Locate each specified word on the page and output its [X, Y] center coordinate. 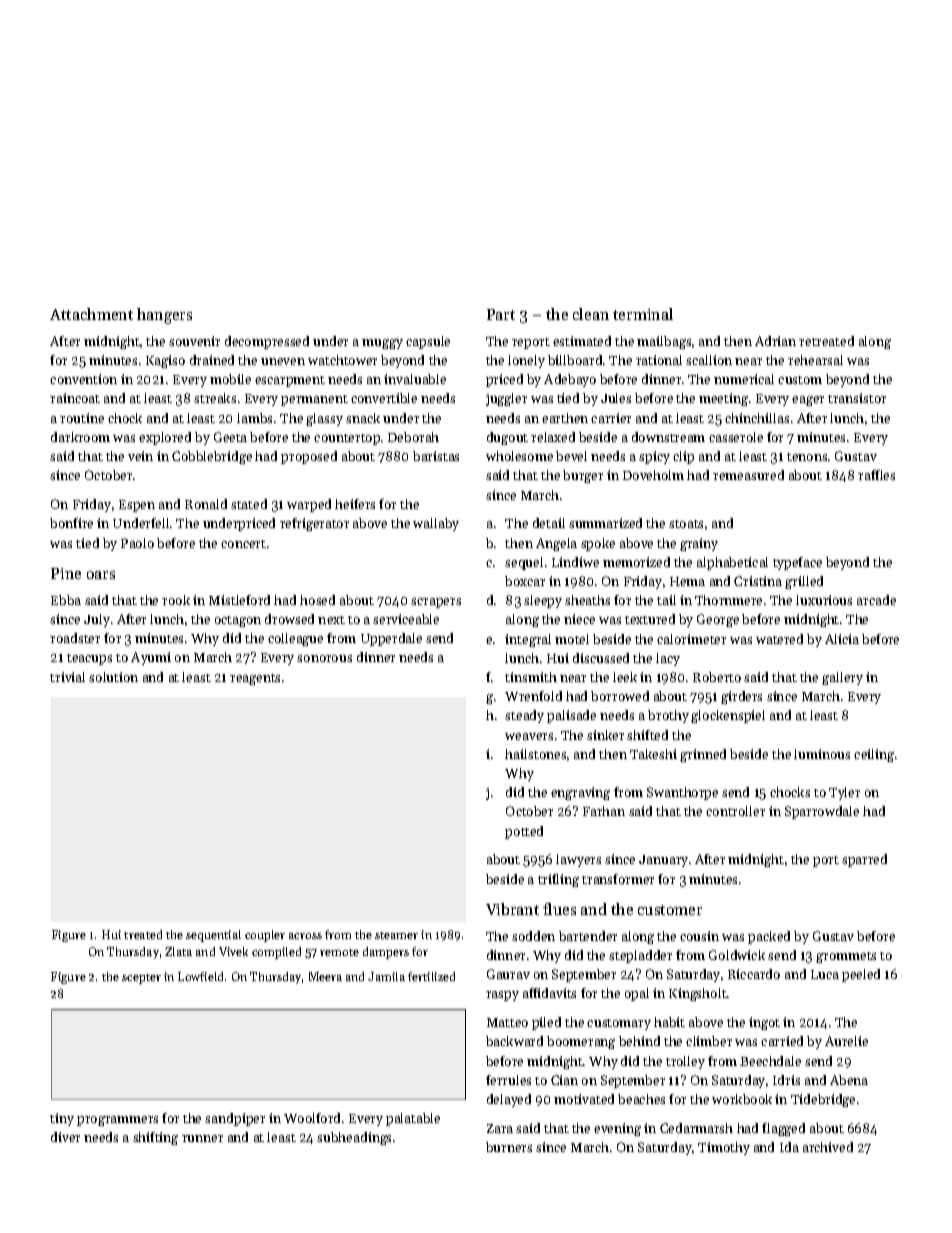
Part [501, 314]
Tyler [844, 793]
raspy [502, 996]
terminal [643, 314]
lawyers [578, 860]
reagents [255, 679]
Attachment [91, 314]
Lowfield [200, 976]
